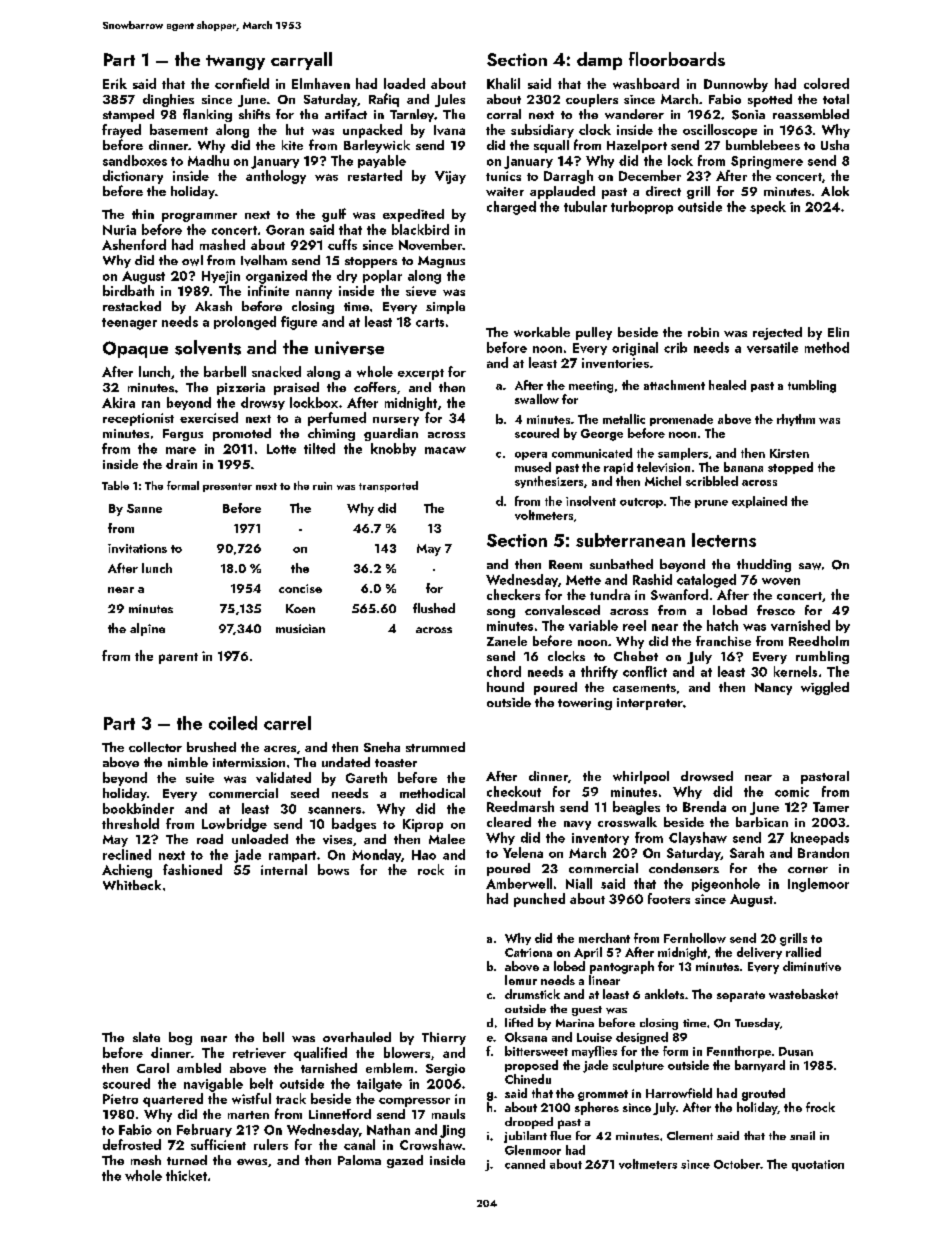  Describe the element at coordinates (630, 540) in the screenshot. I see `subterranean` at that location.
